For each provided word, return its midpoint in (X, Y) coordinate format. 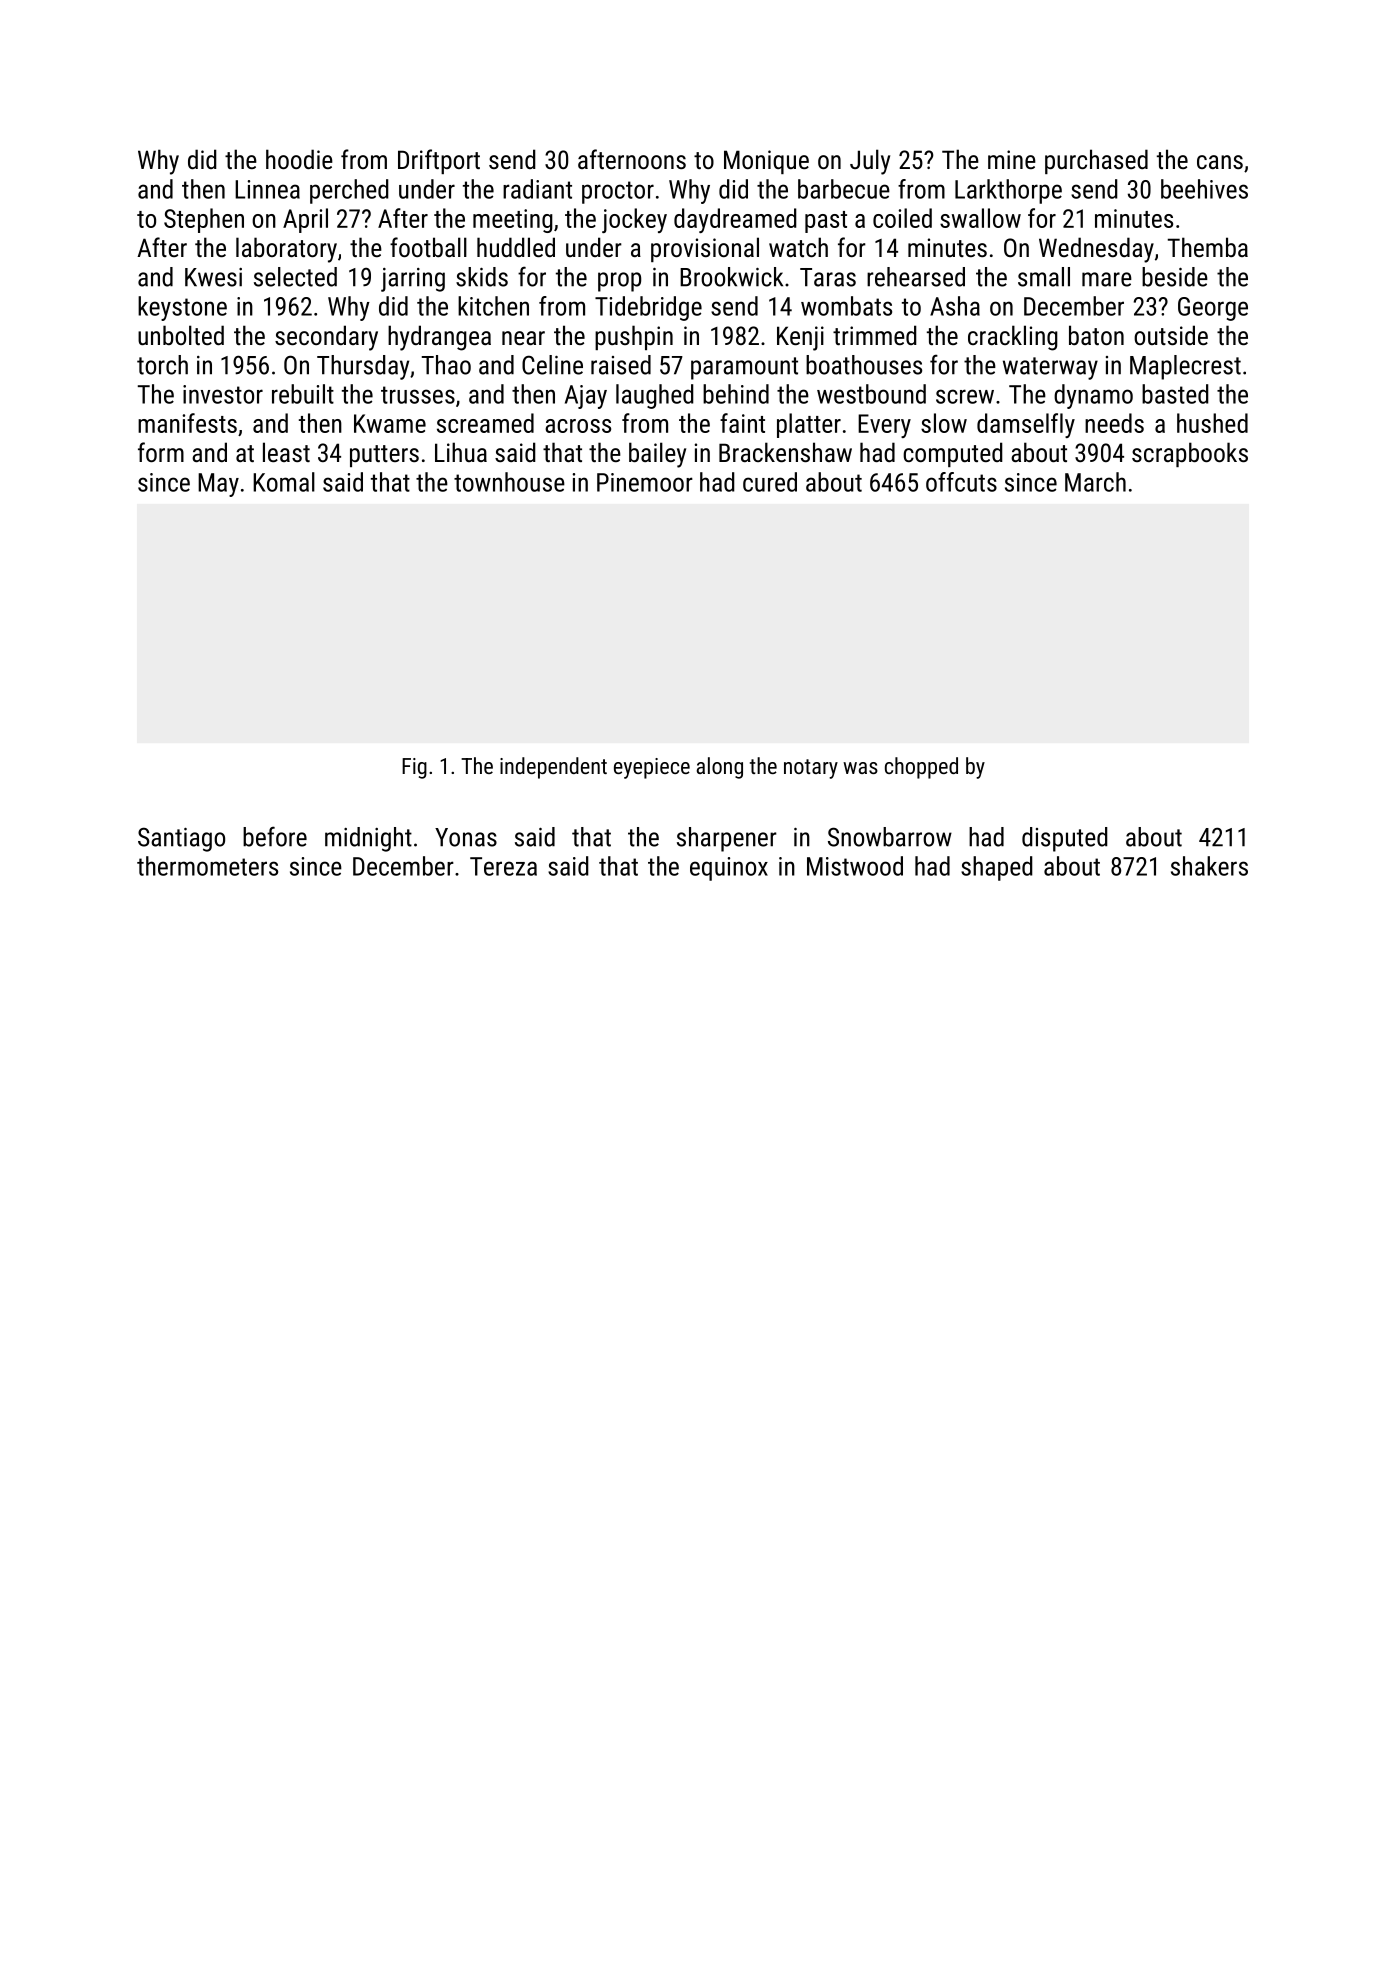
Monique (766, 162)
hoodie (299, 159)
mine (1012, 159)
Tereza (503, 866)
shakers (1209, 866)
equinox (729, 869)
